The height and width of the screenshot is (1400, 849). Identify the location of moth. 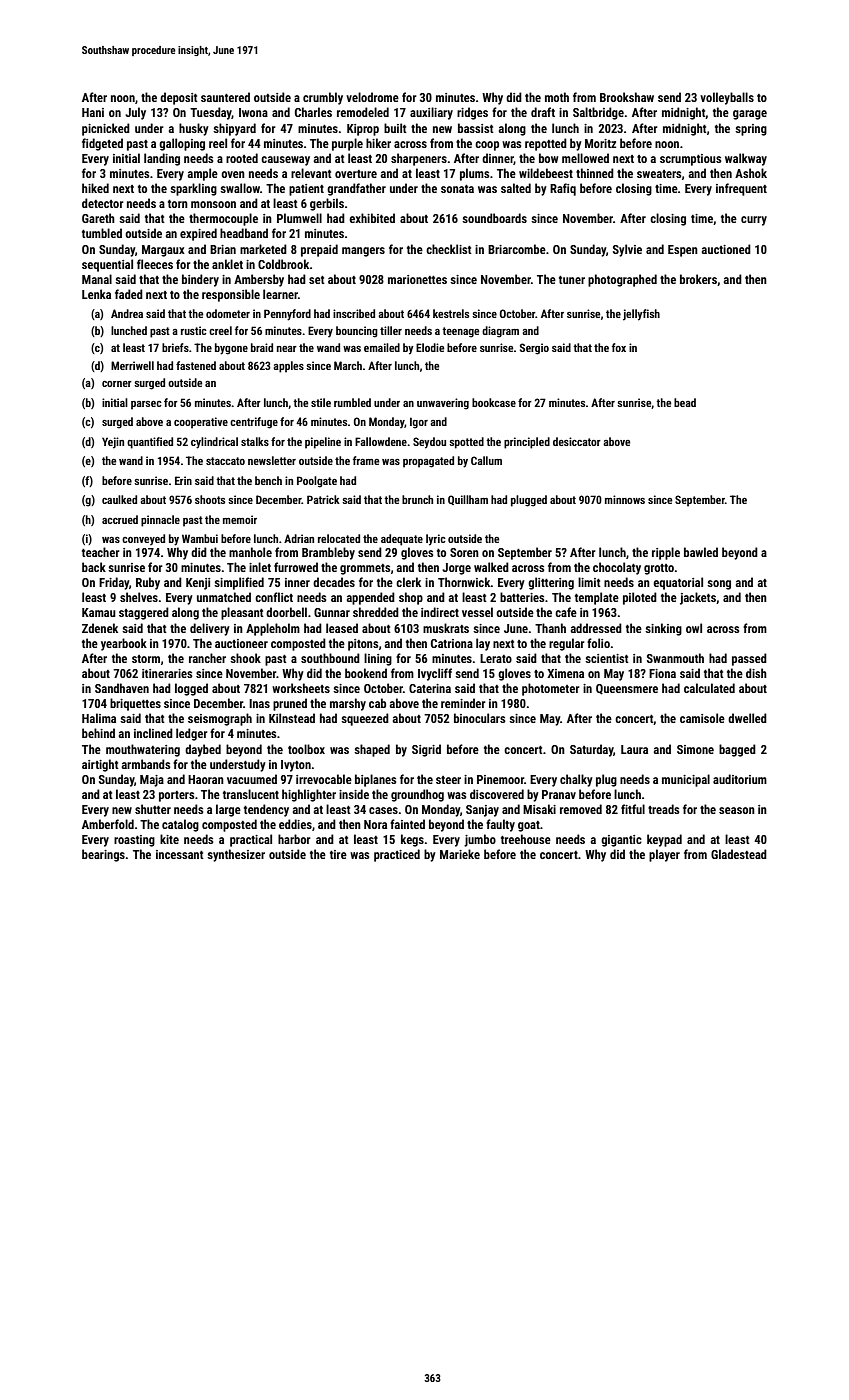
(557, 97).
